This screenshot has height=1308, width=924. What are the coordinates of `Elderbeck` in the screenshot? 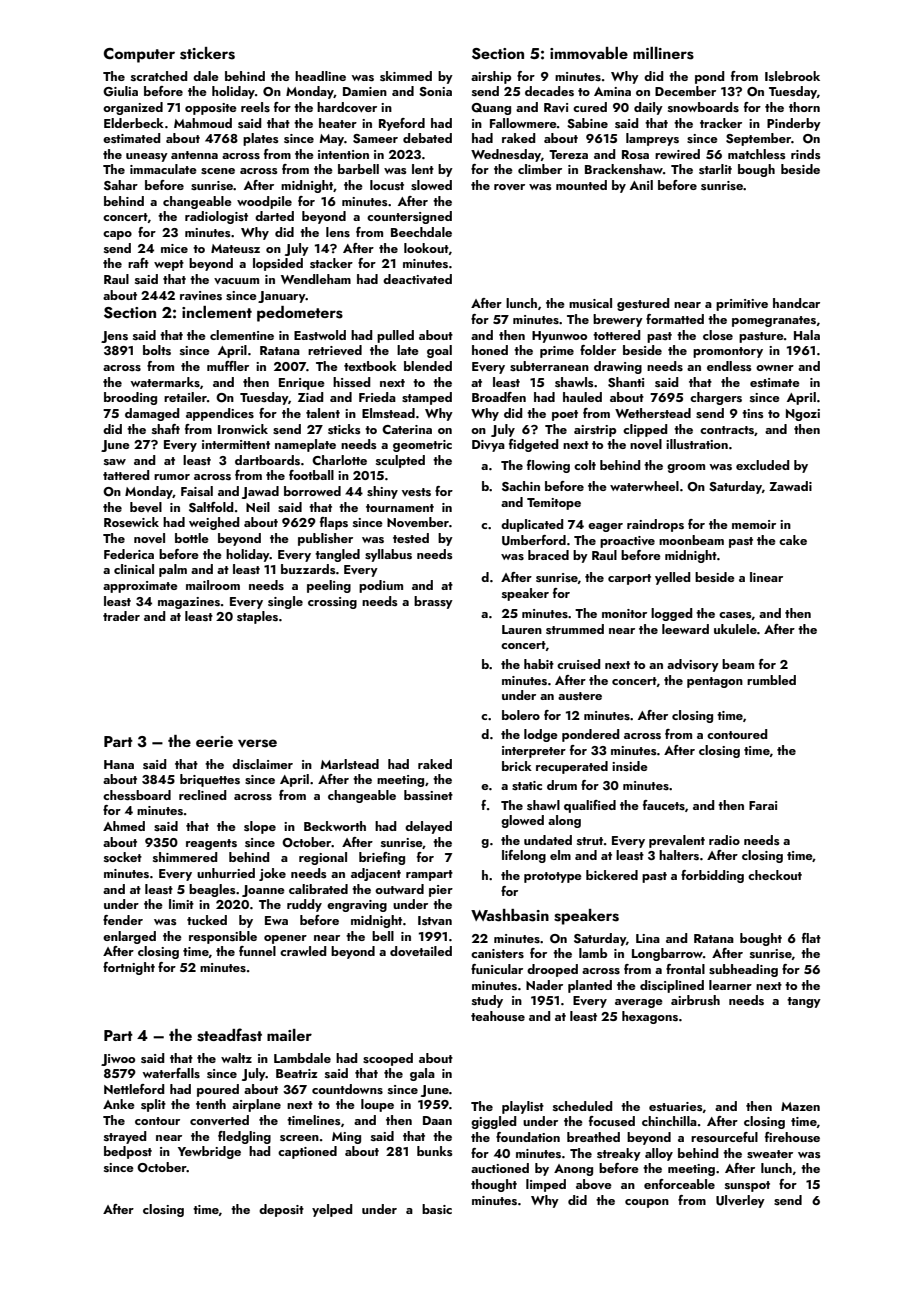 It's located at (134, 123).
